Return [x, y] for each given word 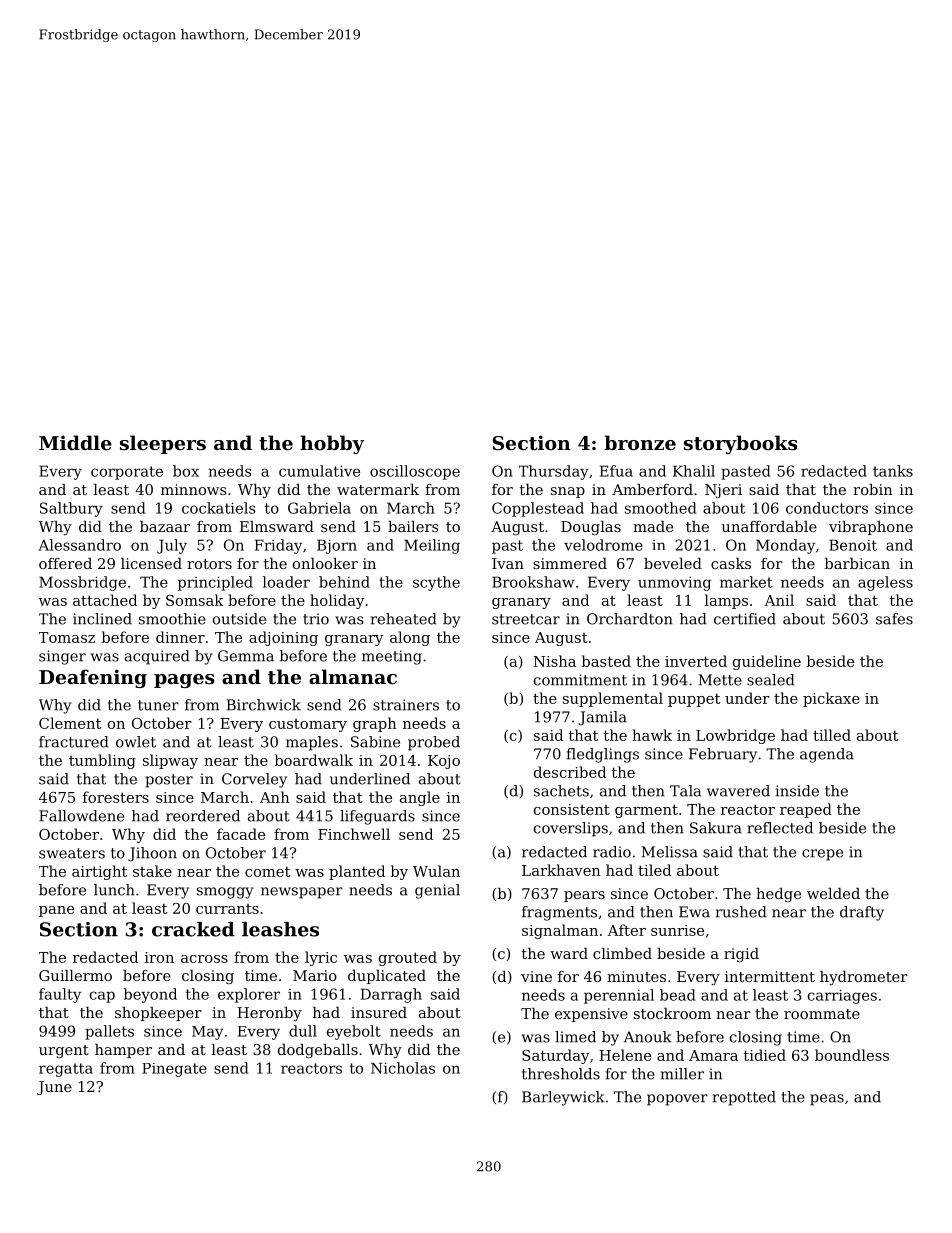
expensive [591, 1015]
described [570, 772]
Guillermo [75, 975]
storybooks [740, 444]
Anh [275, 797]
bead [678, 995]
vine [536, 976]
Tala [685, 791]
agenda [827, 755]
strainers [406, 705]
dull [303, 1031]
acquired [157, 657]
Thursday [554, 472]
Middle [75, 442]
